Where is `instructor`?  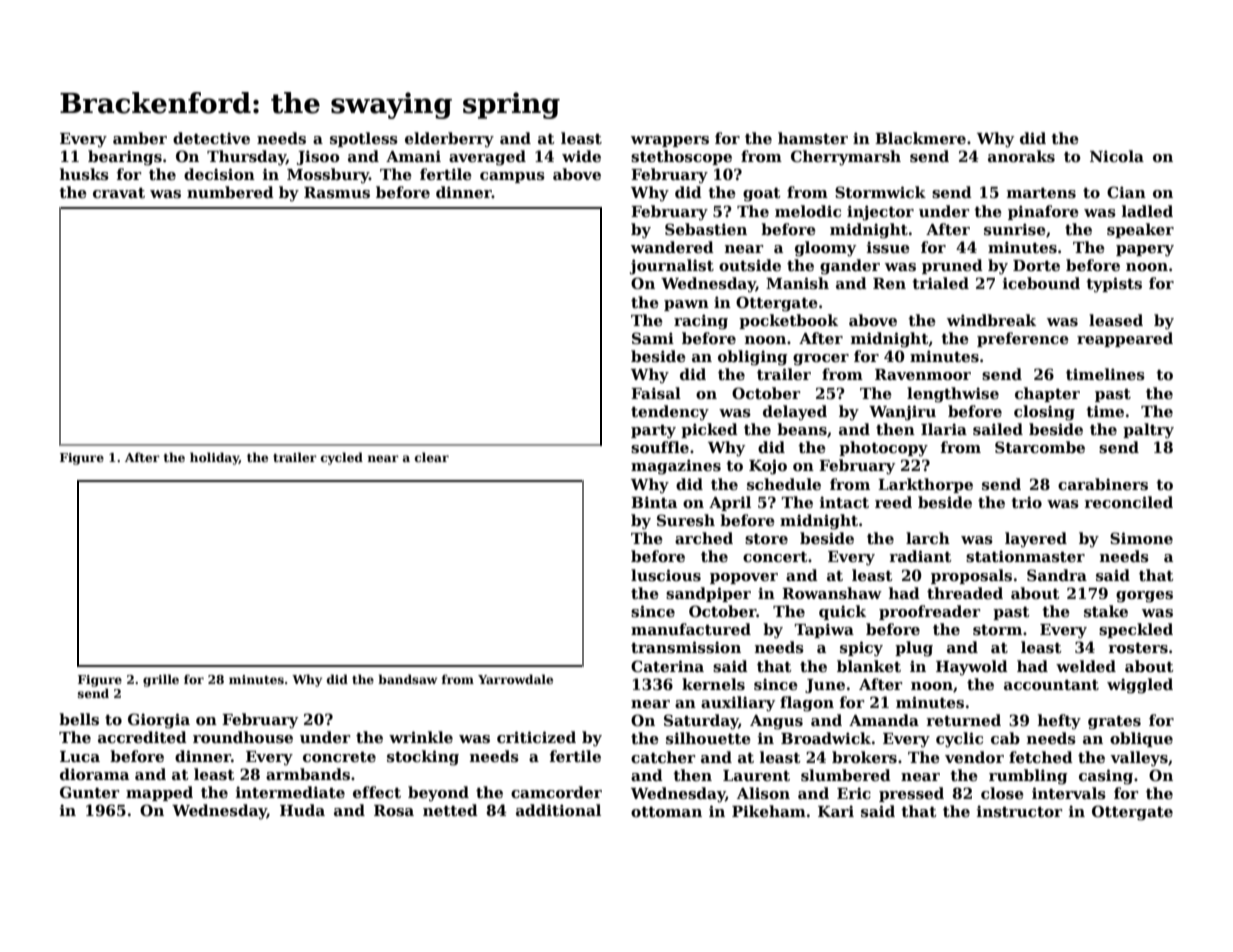 instructor is located at coordinates (1020, 811).
